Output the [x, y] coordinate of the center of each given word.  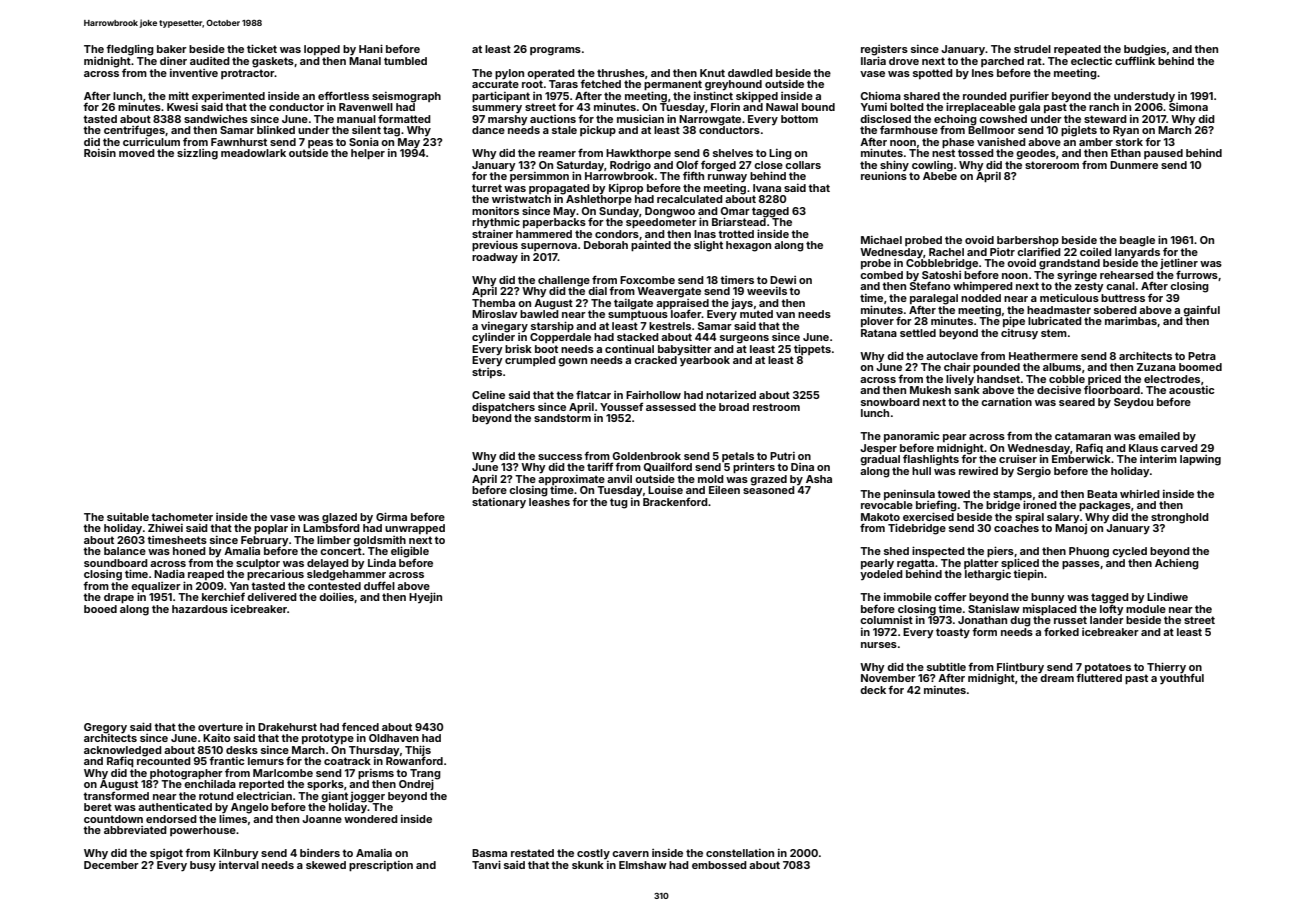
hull [921, 471]
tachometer [182, 517]
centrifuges [134, 131]
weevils [767, 291]
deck [873, 690]
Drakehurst [287, 727]
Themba [493, 303]
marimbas [1131, 320]
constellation [740, 853]
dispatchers [503, 407]
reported [261, 785]
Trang [425, 774]
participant [501, 96]
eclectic [1091, 61]
